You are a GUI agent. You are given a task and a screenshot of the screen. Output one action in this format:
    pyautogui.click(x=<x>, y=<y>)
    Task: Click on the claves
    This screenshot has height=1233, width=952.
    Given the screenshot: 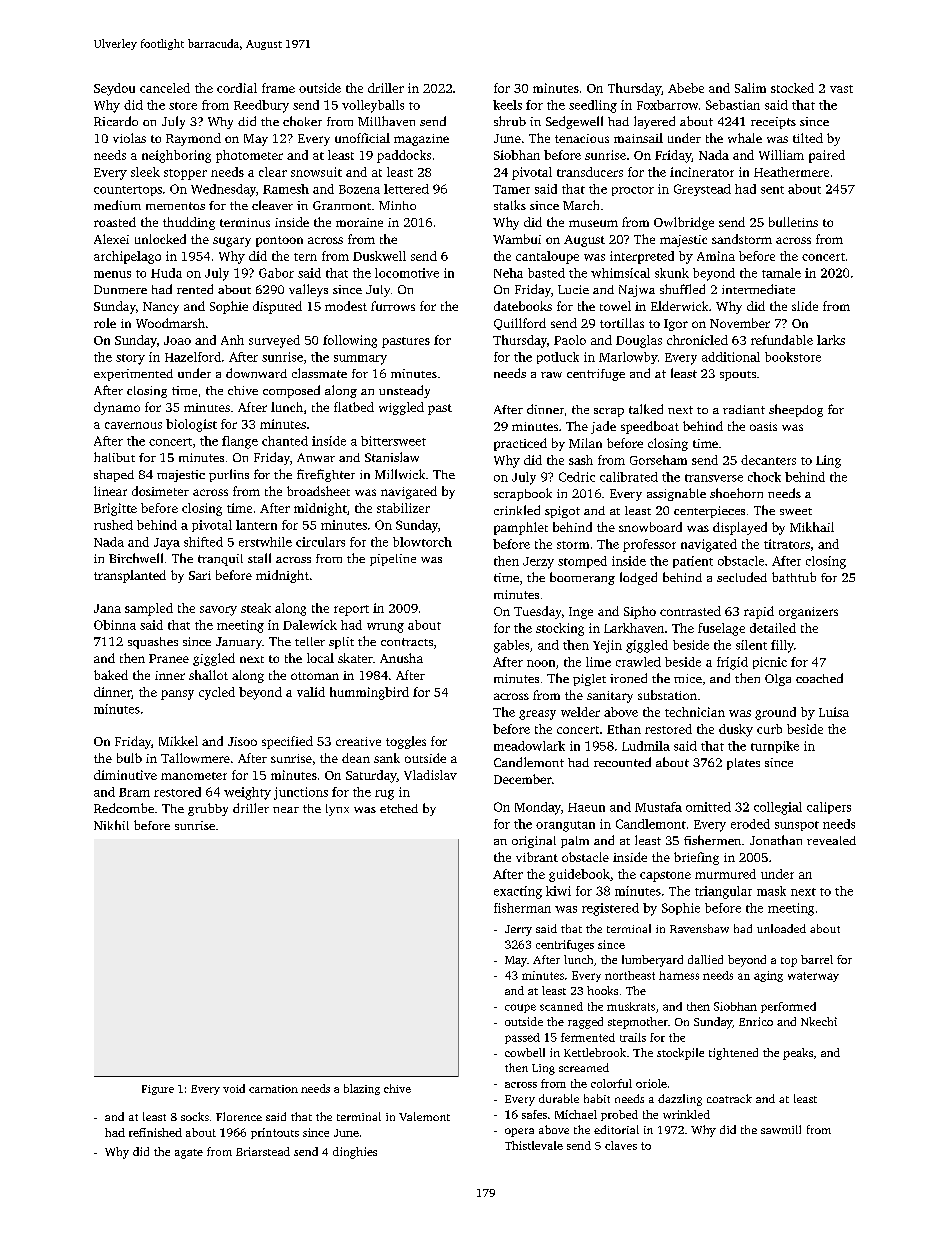 What is the action you would take?
    pyautogui.click(x=621, y=1145)
